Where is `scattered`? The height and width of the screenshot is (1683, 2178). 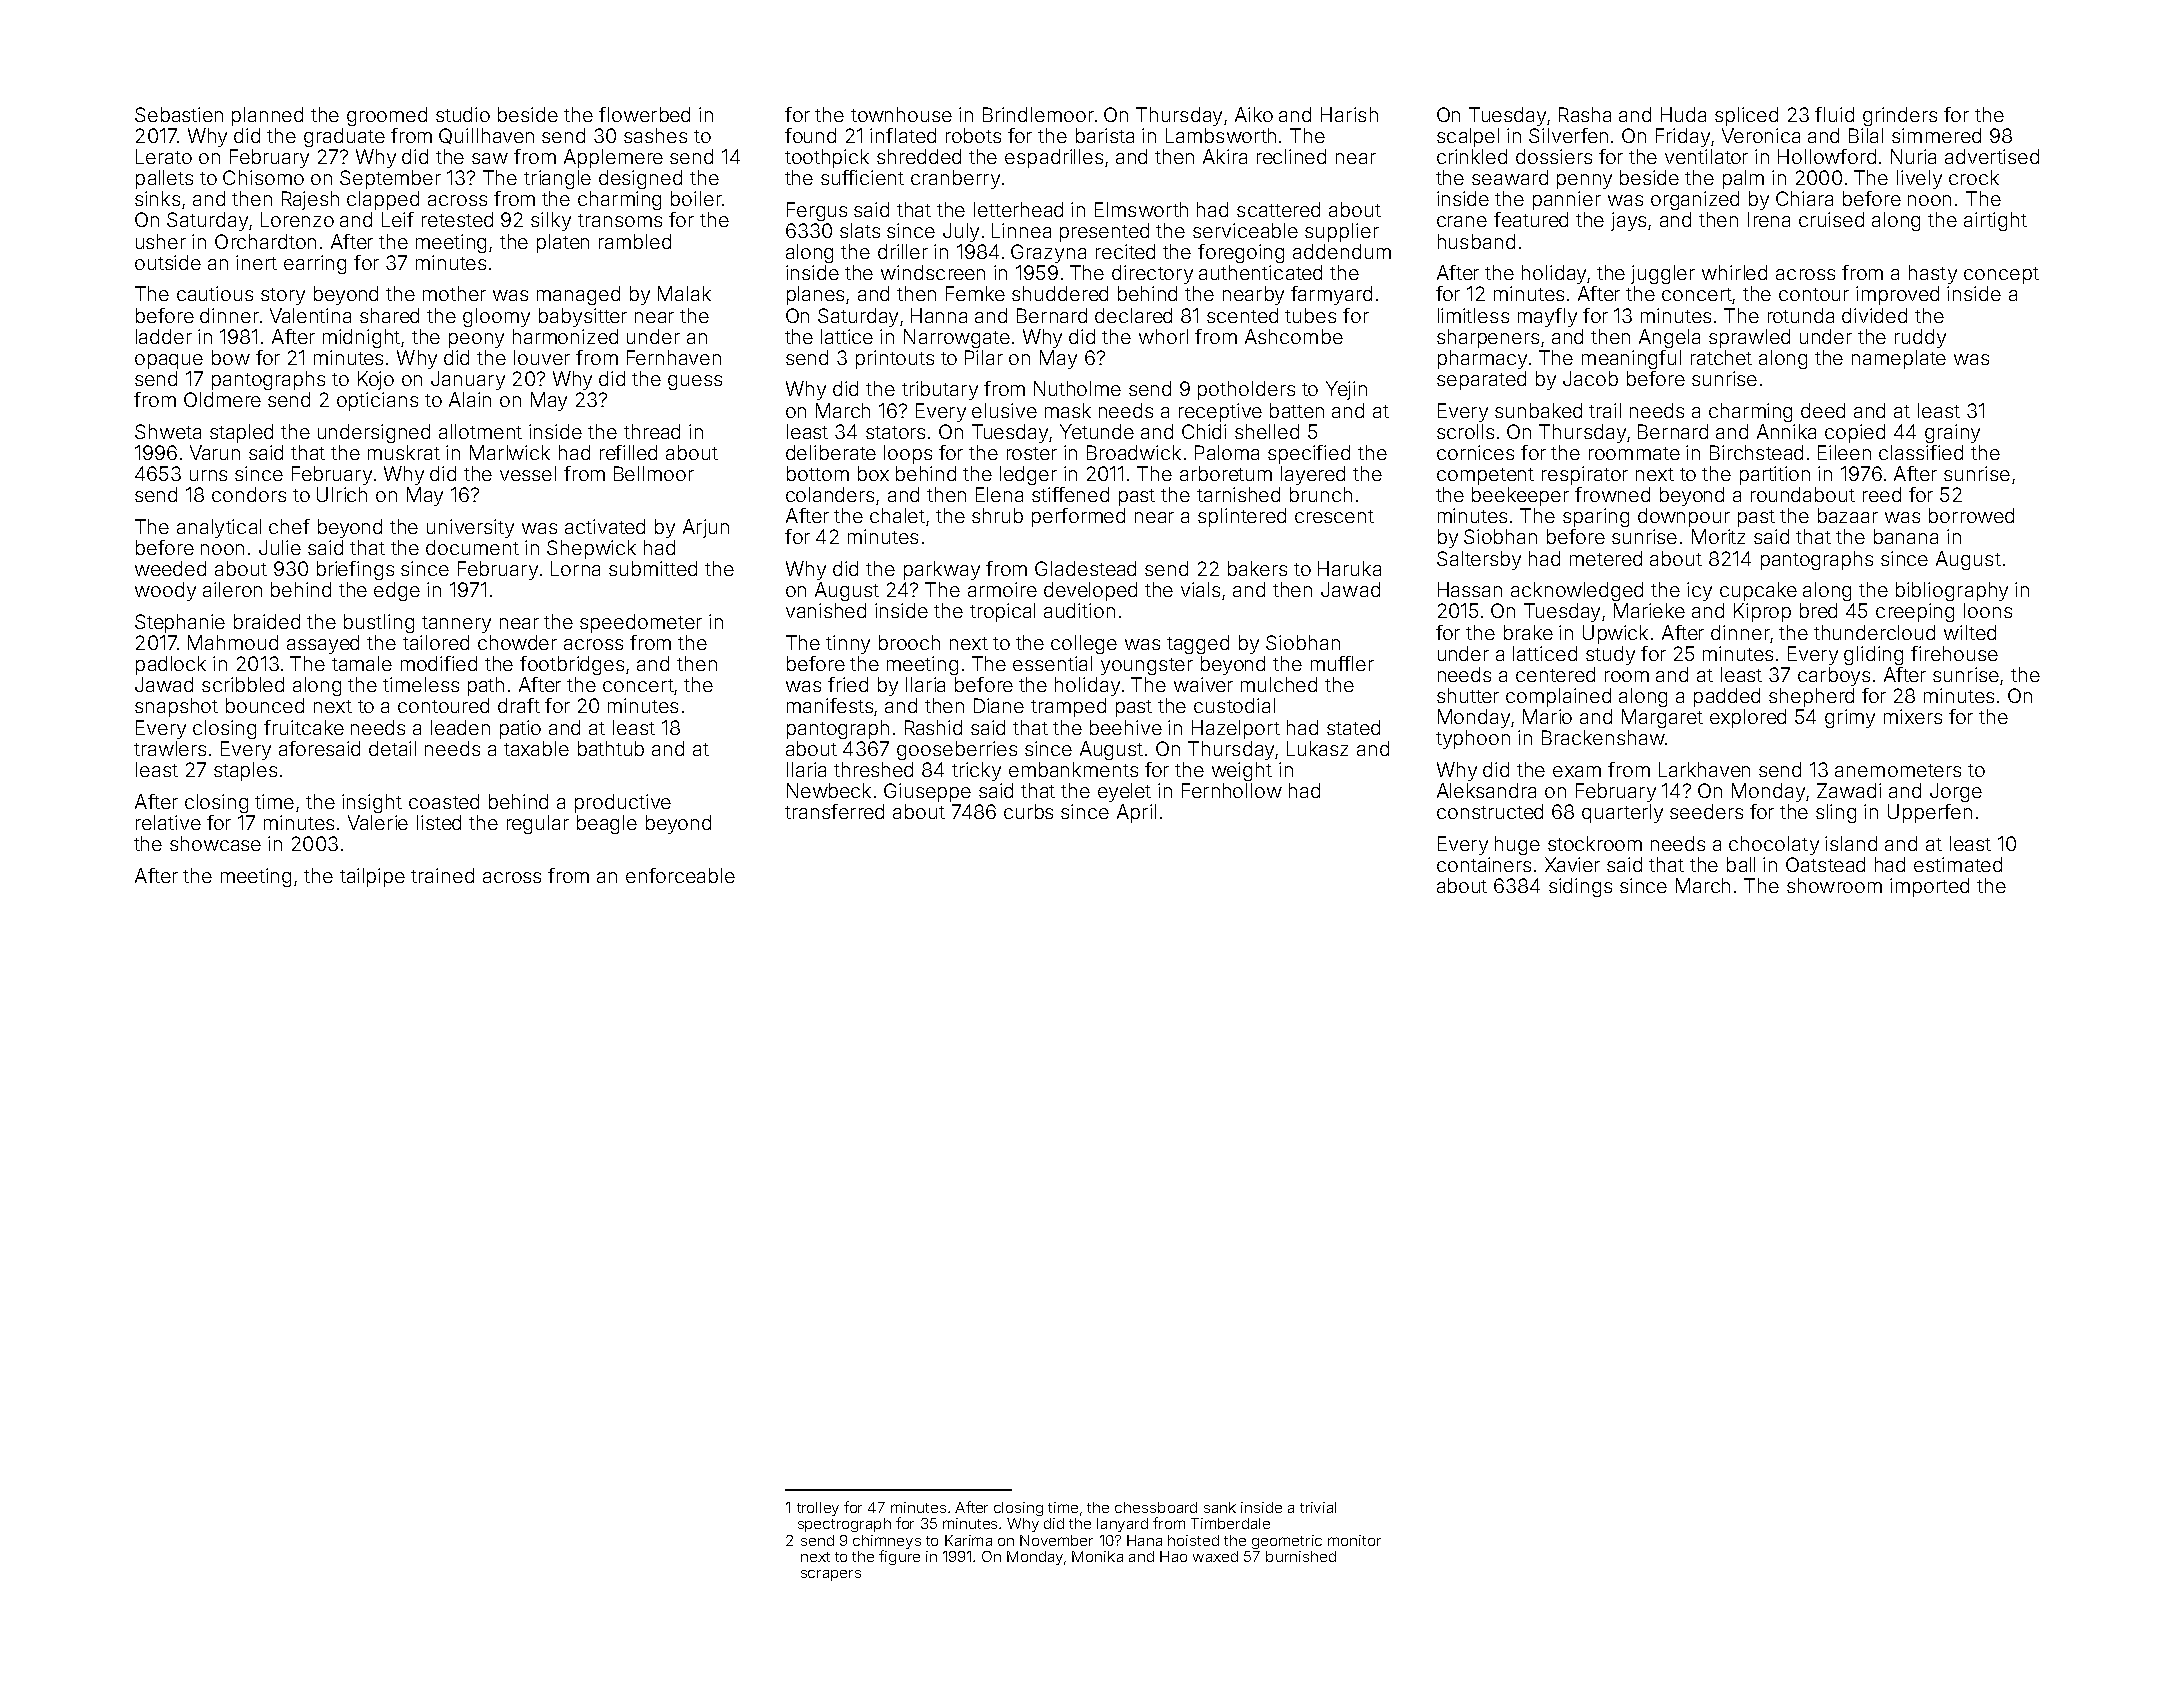 scattered is located at coordinates (1278, 209).
